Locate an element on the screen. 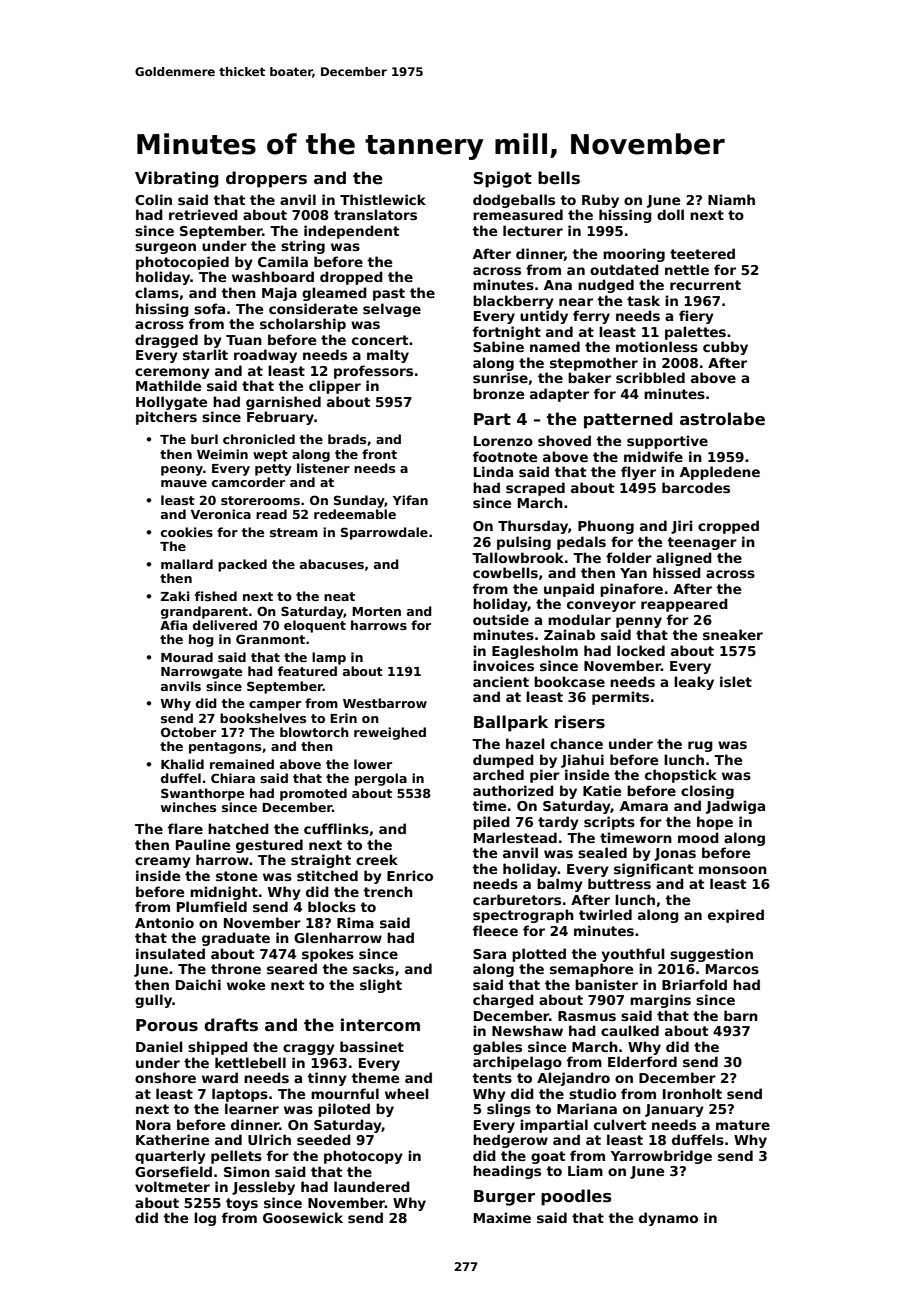  dynamo is located at coordinates (668, 1219).
